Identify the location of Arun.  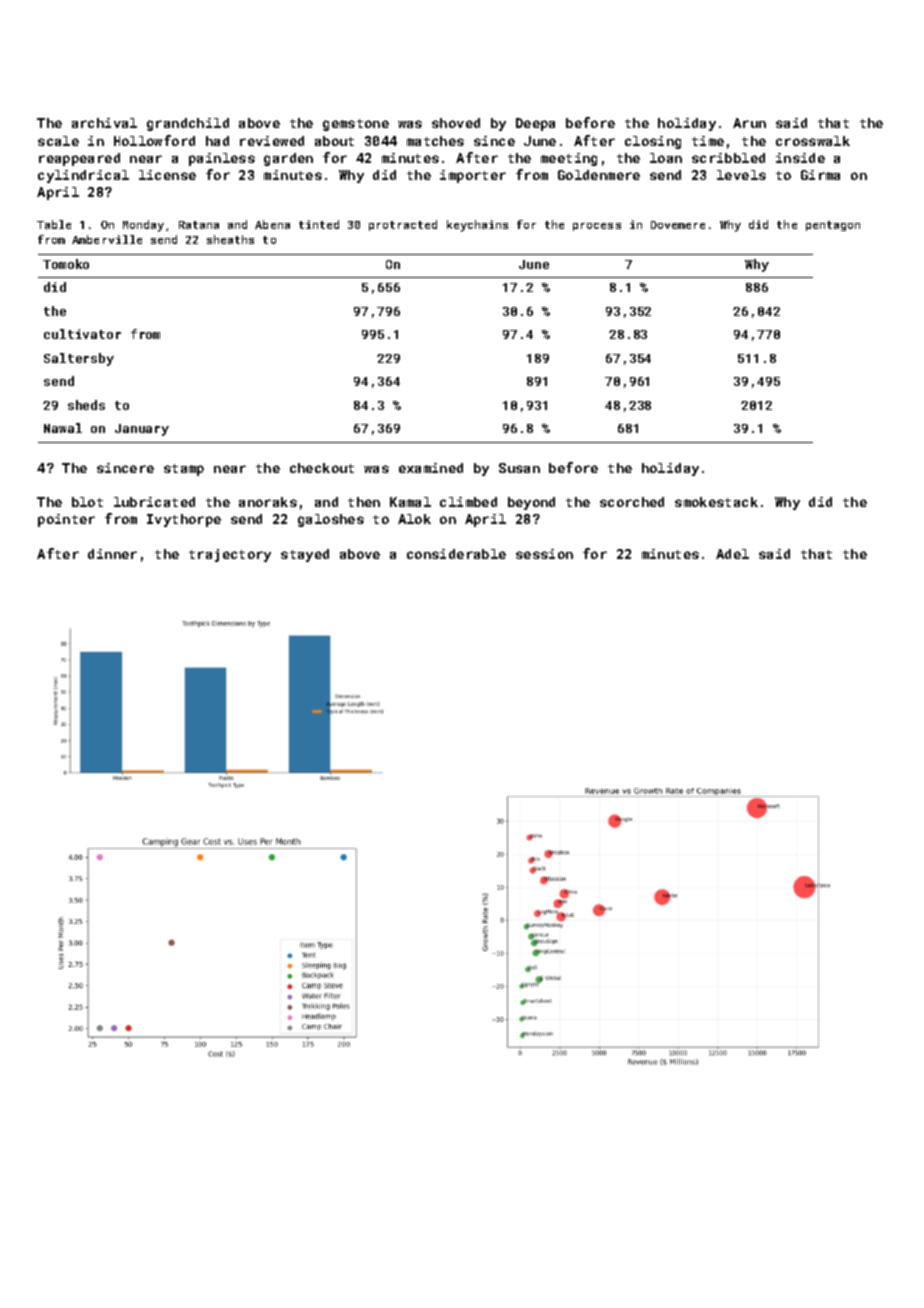
(749, 123).
